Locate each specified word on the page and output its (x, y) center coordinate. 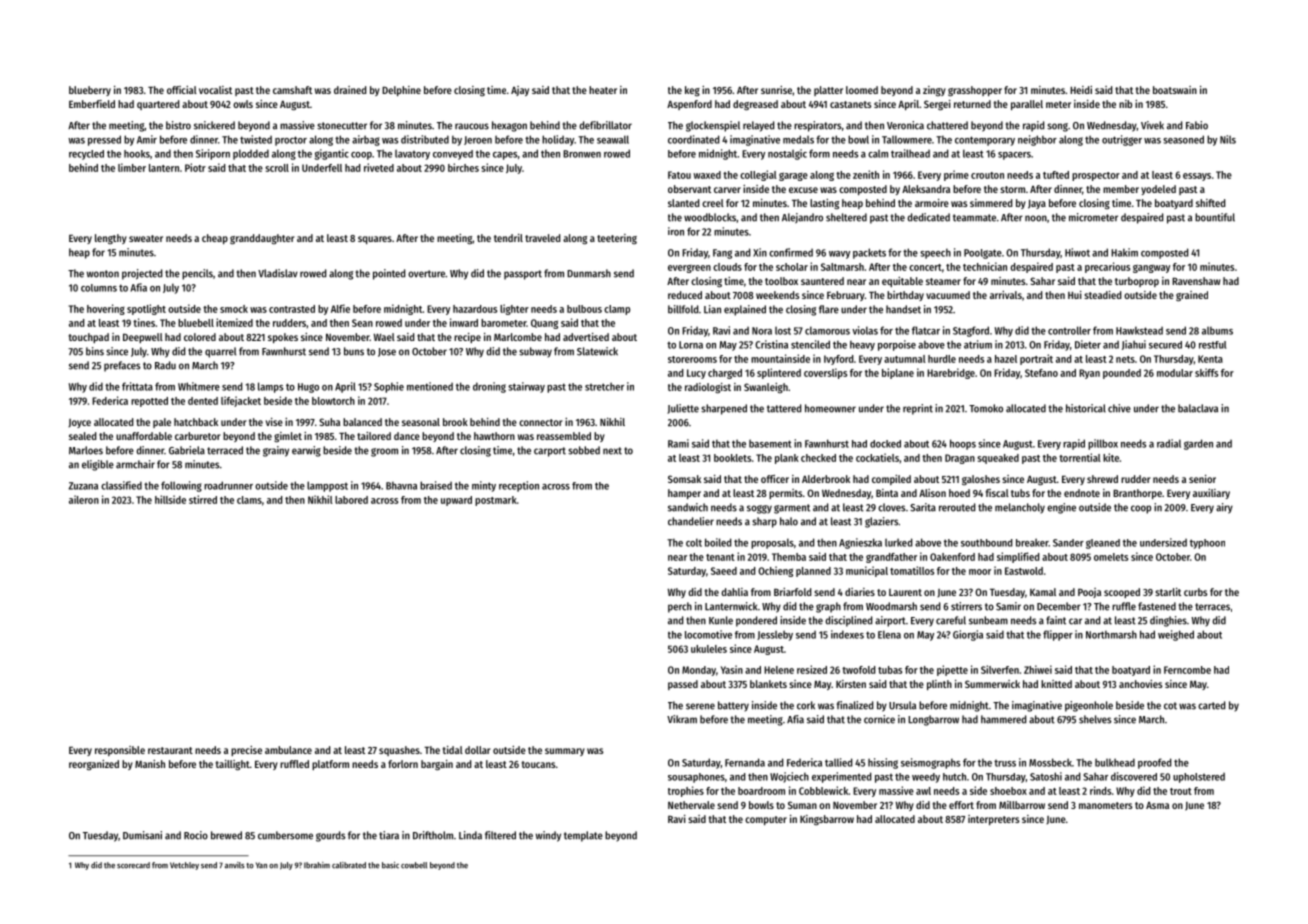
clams (249, 500)
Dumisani (142, 835)
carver (727, 190)
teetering (617, 239)
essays (1197, 177)
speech (935, 254)
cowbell (414, 865)
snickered (214, 125)
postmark (496, 501)
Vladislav (278, 273)
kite (1111, 457)
